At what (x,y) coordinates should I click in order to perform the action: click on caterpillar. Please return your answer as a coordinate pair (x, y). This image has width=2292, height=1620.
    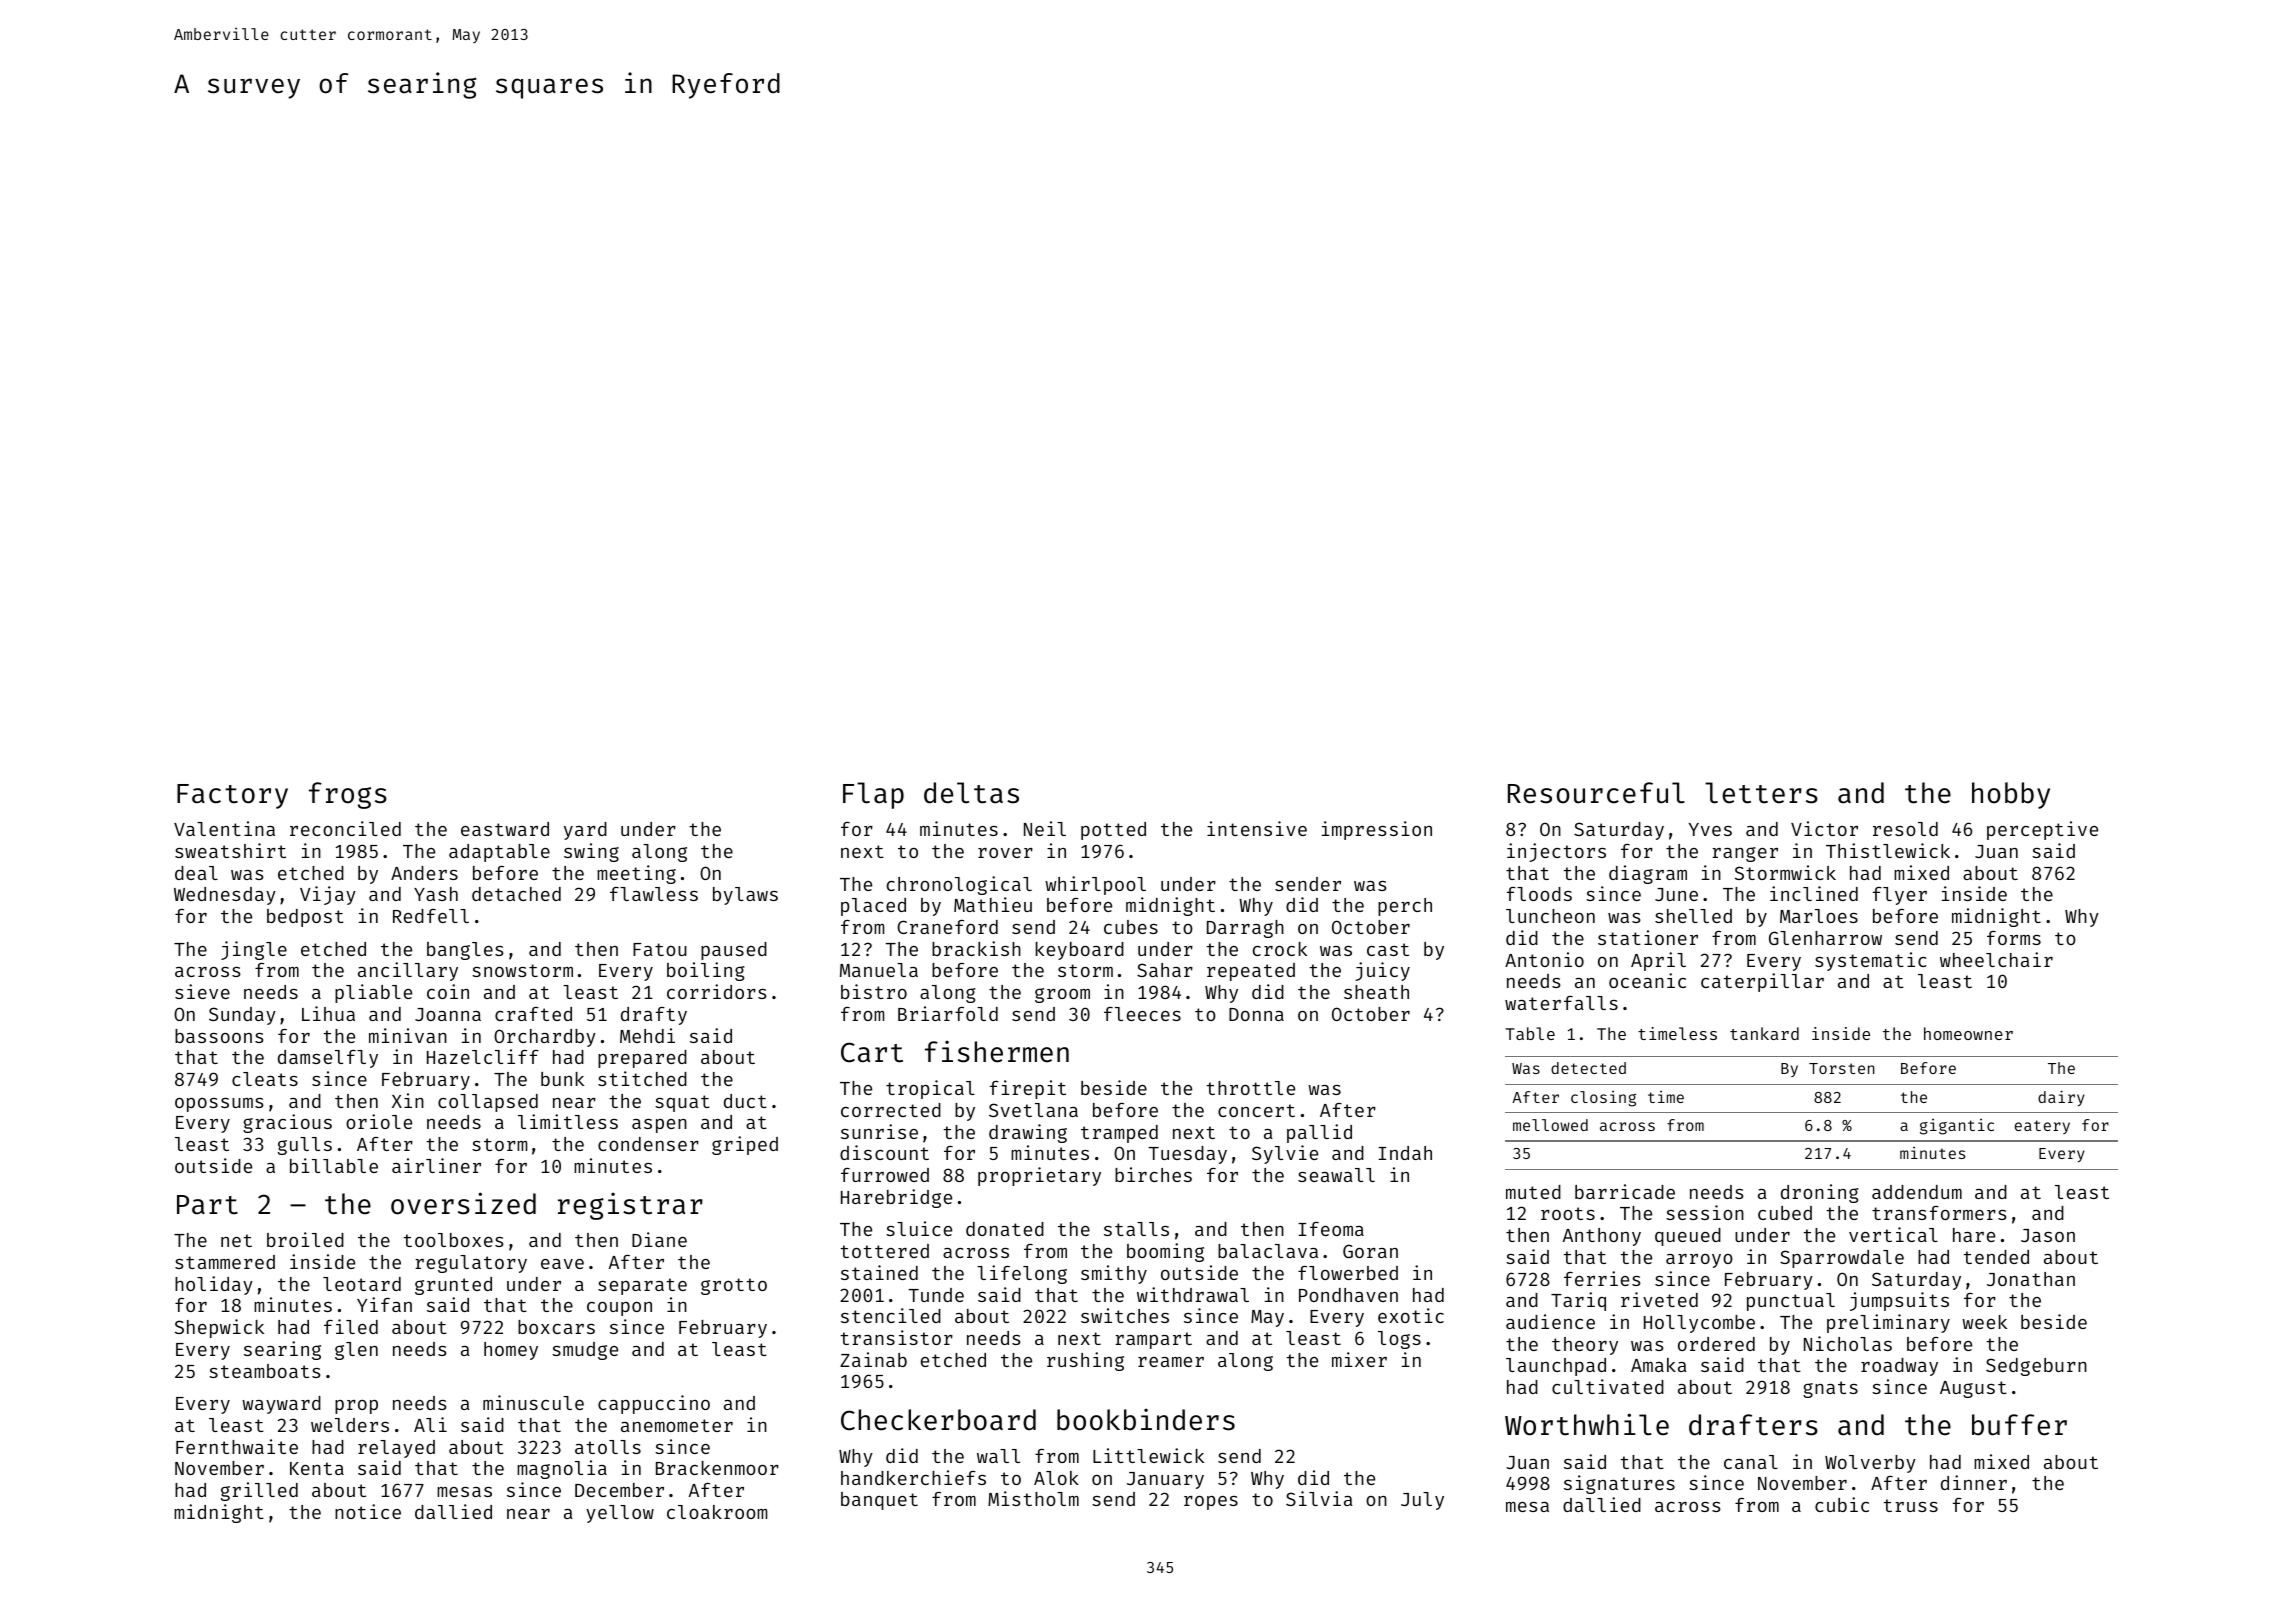
    Looking at the image, I should click on (1762, 982).
